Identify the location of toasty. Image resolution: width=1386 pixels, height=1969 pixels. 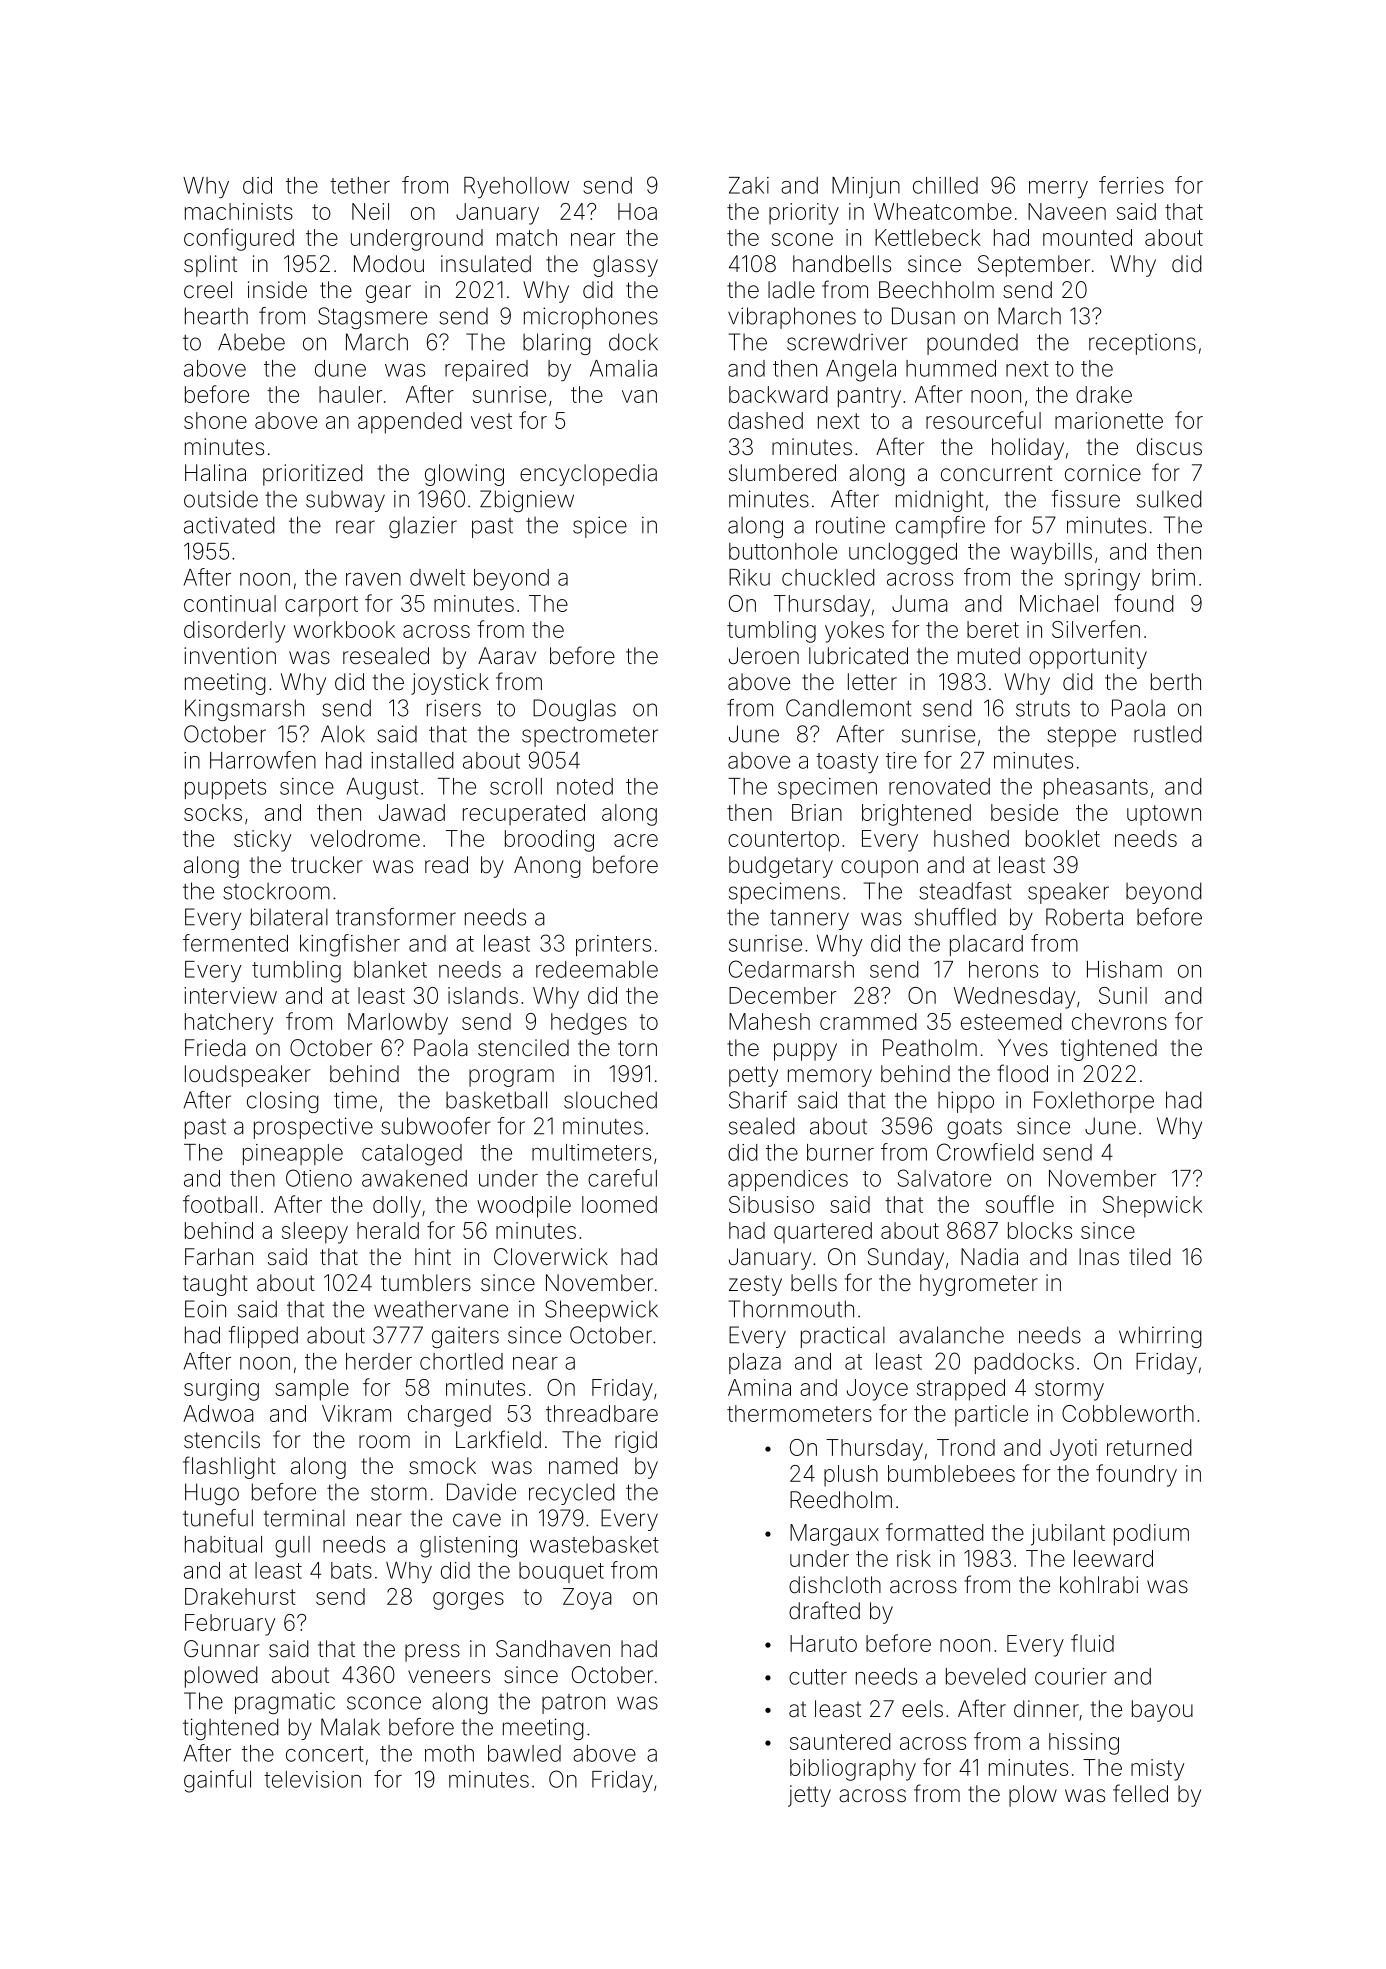
(847, 763).
